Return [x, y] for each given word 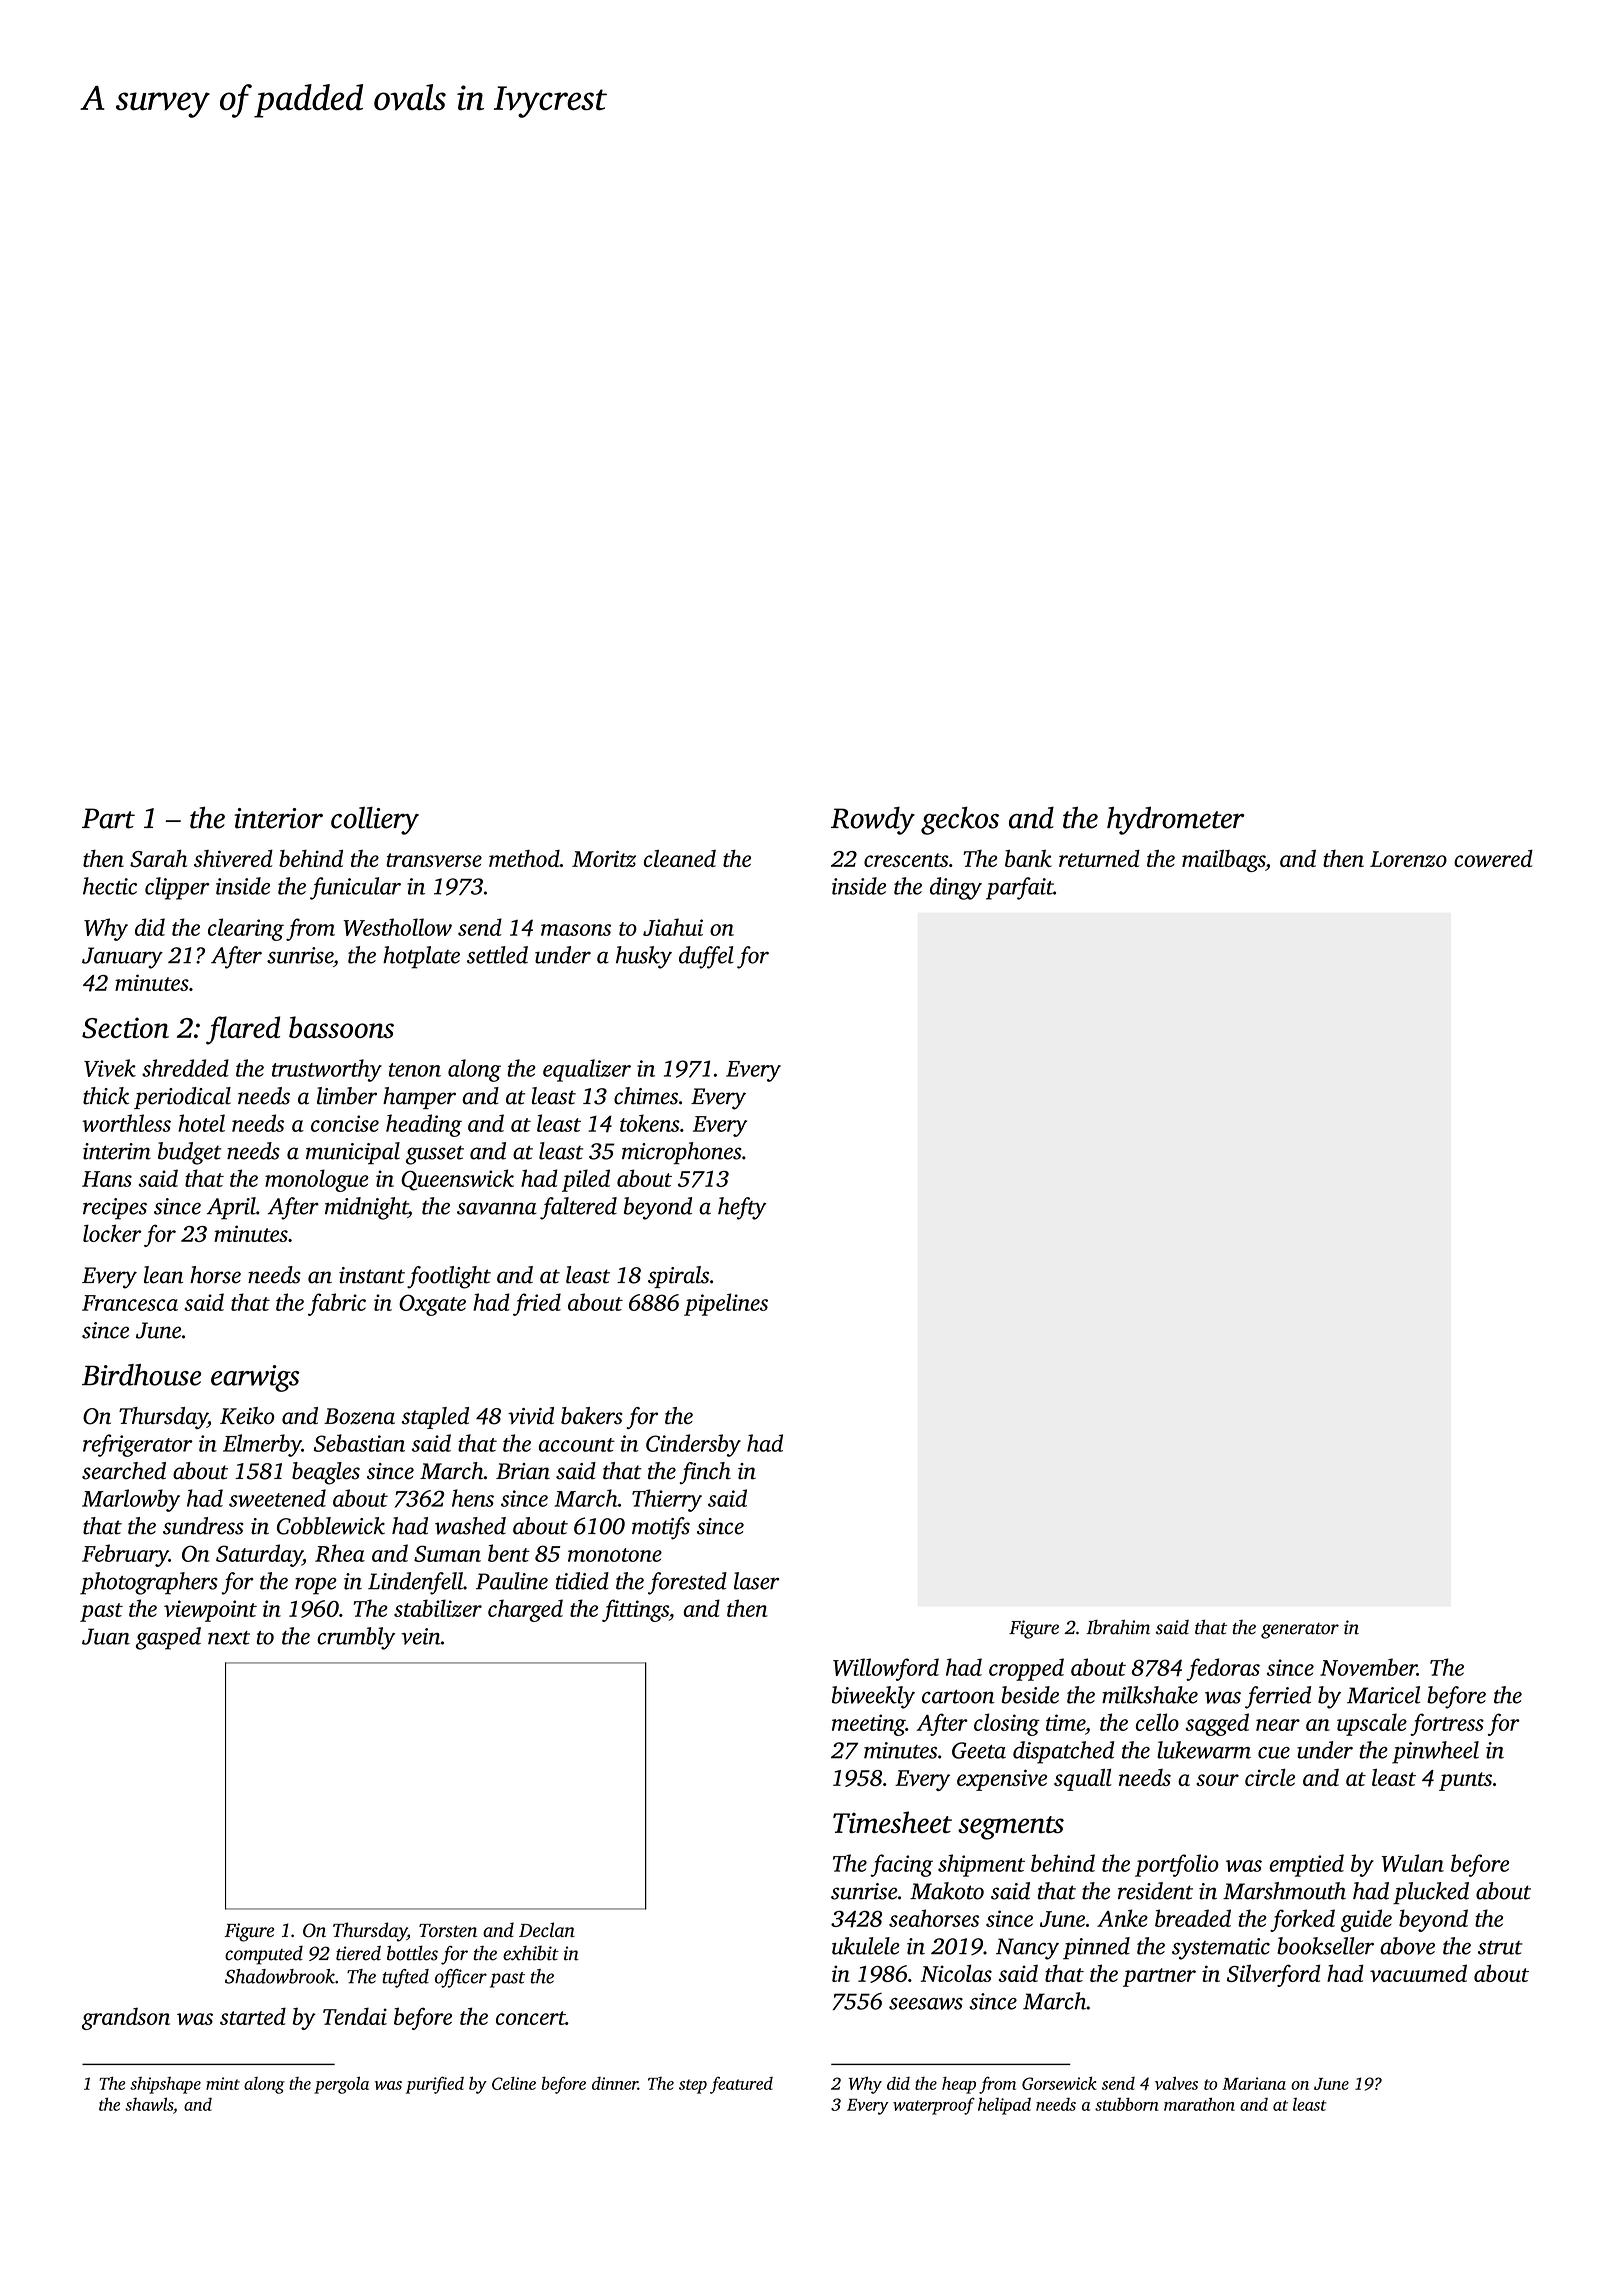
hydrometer [1176, 820]
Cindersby [693, 1445]
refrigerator [138, 1445]
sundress [203, 1526]
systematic [1221, 1949]
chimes [646, 1096]
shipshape [165, 2085]
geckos [960, 820]
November [1368, 1667]
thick [106, 1096]
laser [756, 1581]
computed [264, 1955]
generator [1300, 1631]
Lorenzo [1408, 859]
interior [278, 818]
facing [901, 1865]
